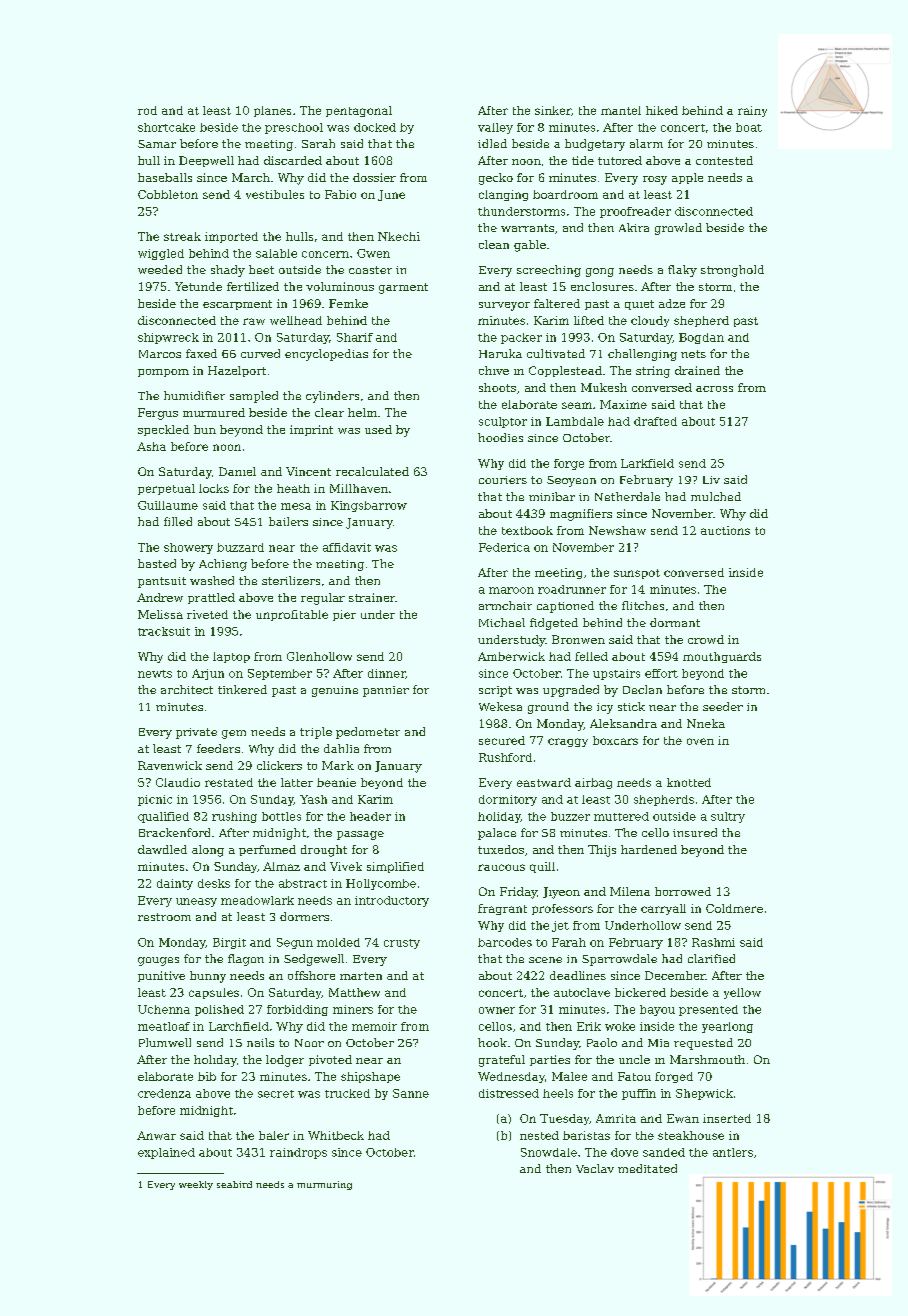  What do you see at coordinates (372, 597) in the image?
I see `strainer` at bounding box center [372, 597].
